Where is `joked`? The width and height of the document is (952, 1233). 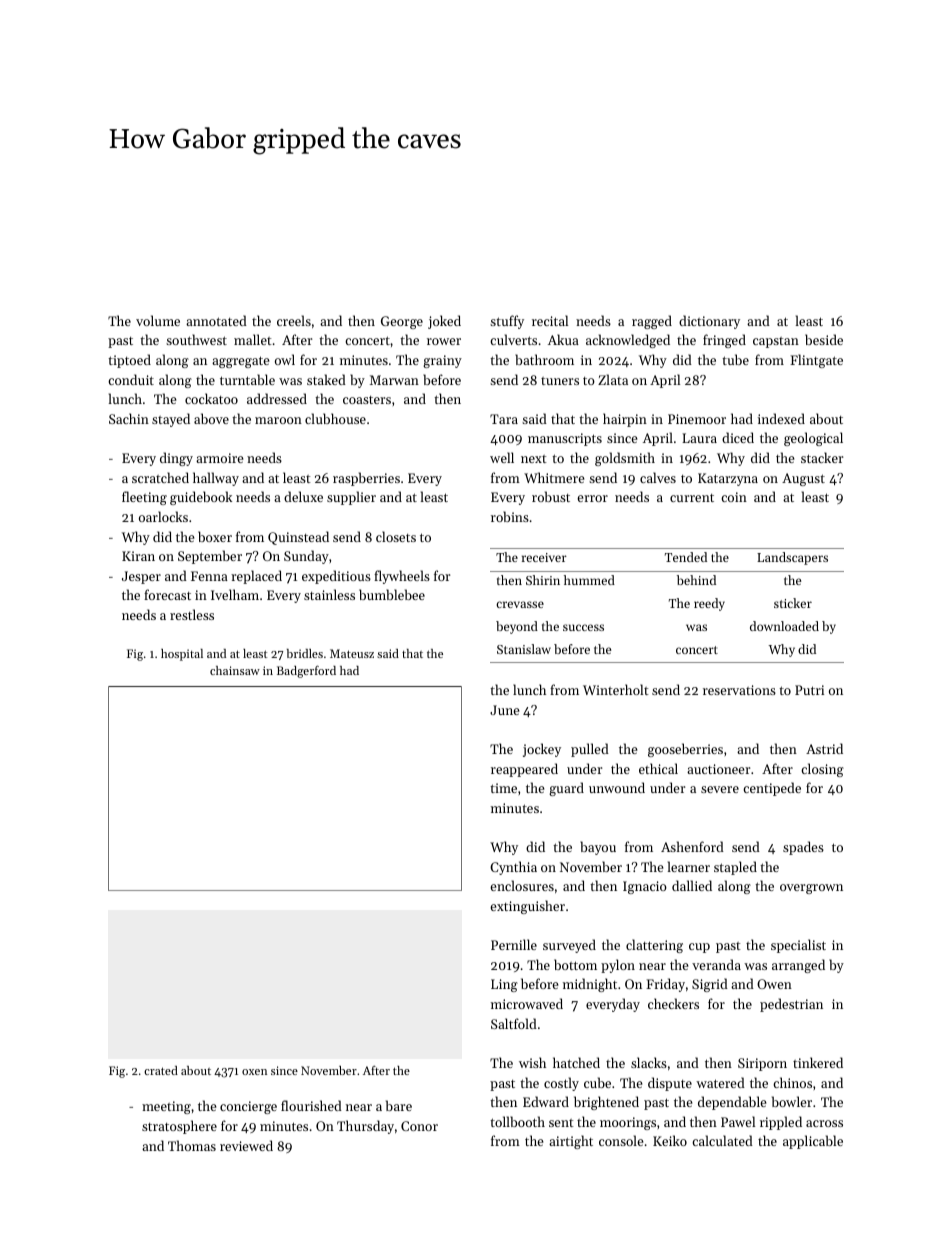 joked is located at coordinates (444, 322).
